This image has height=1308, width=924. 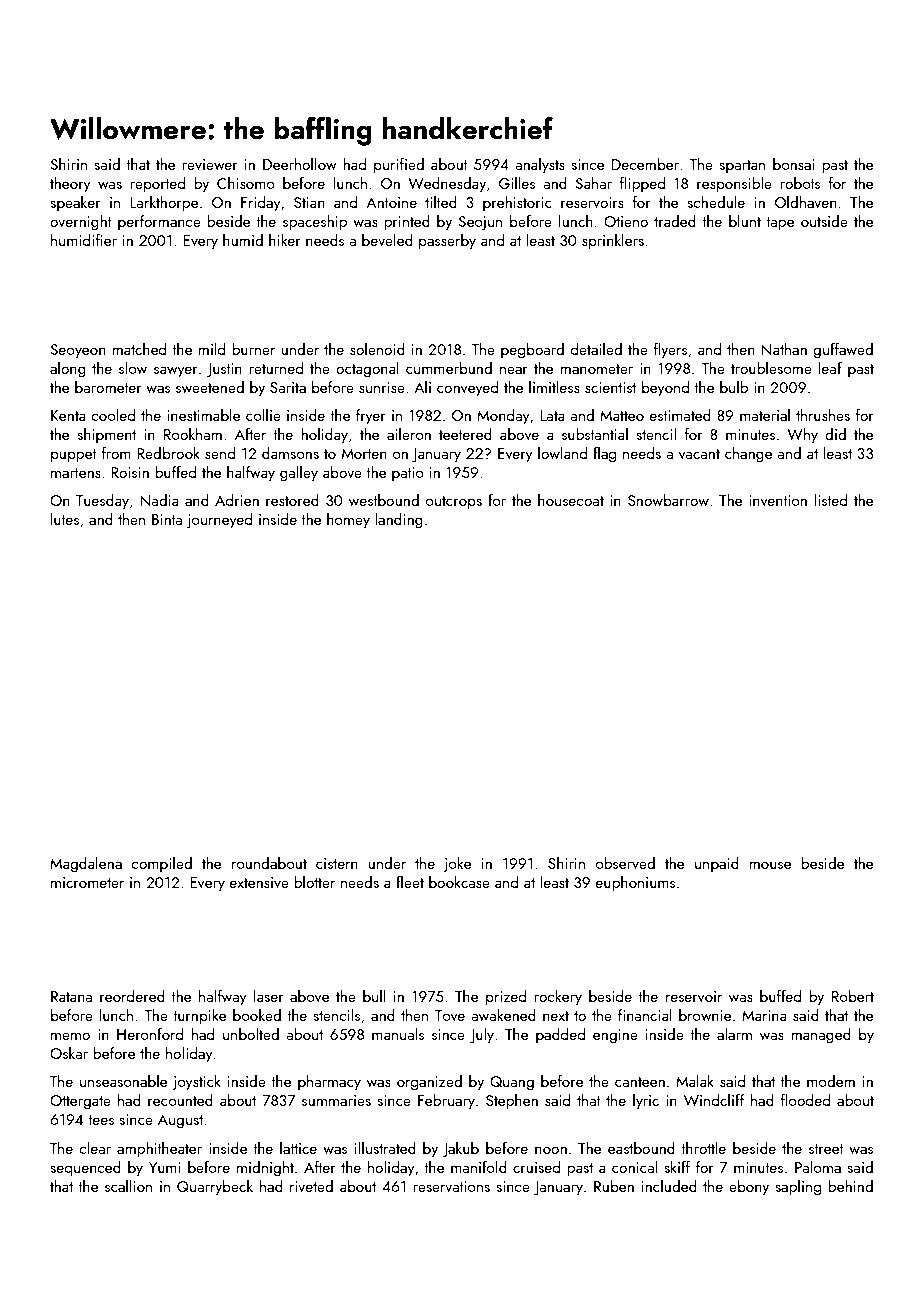 What do you see at coordinates (540, 166) in the image?
I see `analysts` at bounding box center [540, 166].
